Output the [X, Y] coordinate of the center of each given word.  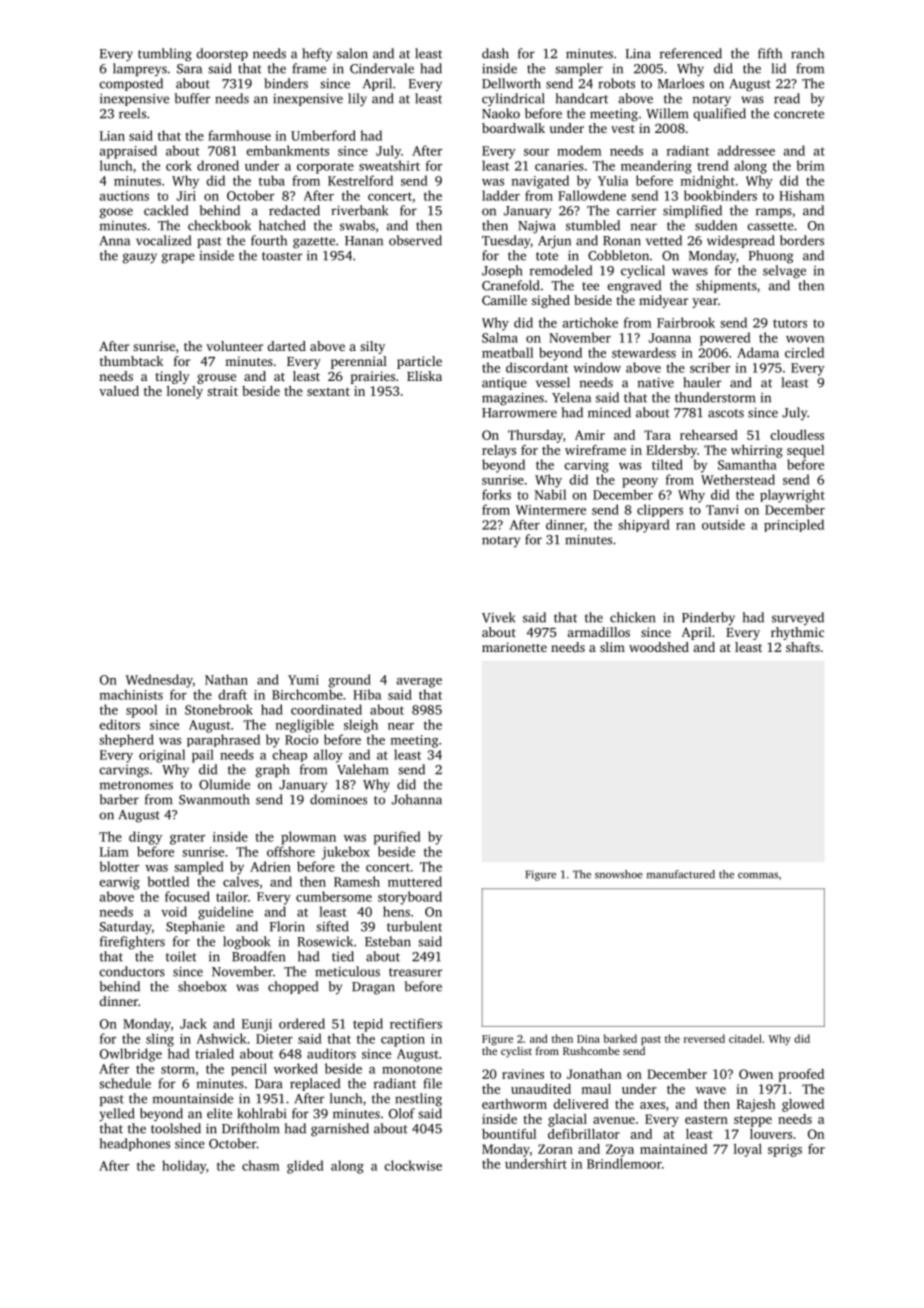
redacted [294, 210]
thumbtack [131, 361]
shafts [803, 647]
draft [232, 694]
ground [350, 681]
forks [496, 494]
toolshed [176, 1128]
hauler [702, 382]
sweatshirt [389, 165]
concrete [799, 114]
